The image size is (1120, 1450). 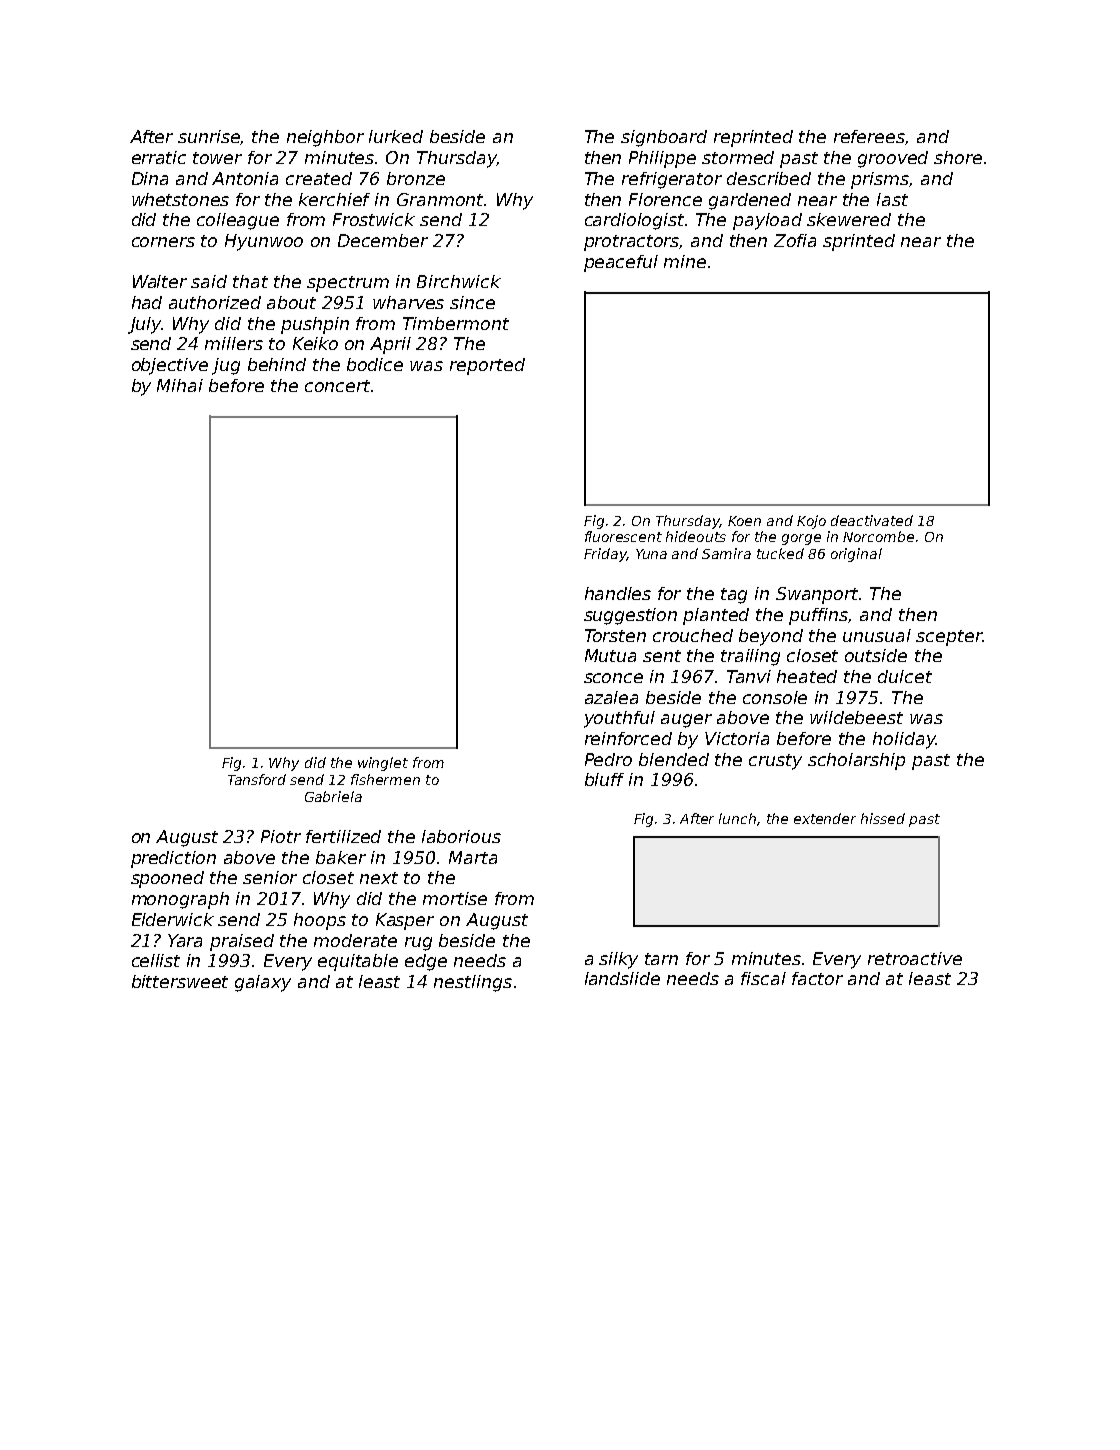 What do you see at coordinates (473, 857) in the screenshot?
I see `Marta` at bounding box center [473, 857].
